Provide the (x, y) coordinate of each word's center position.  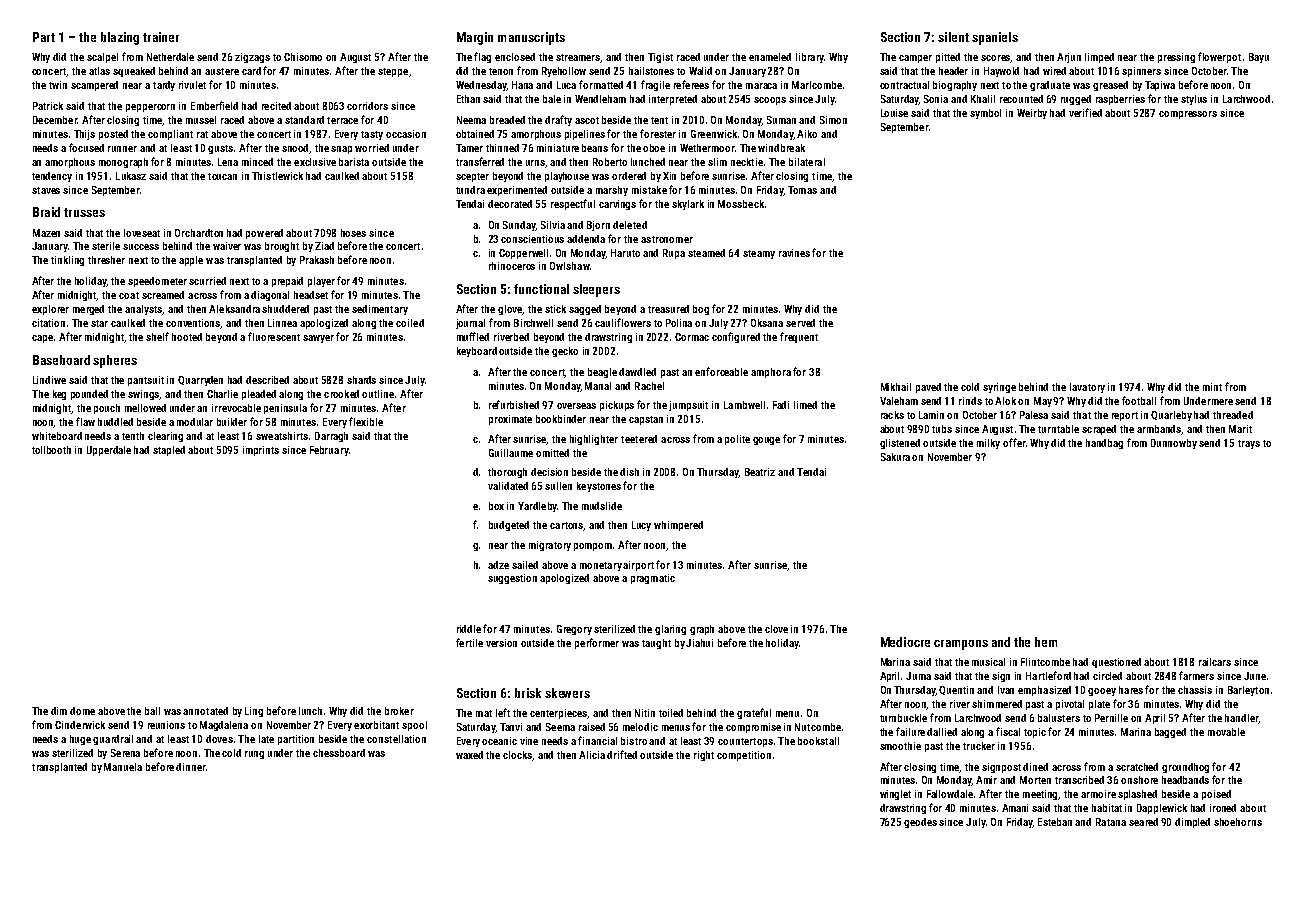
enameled (770, 57)
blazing (120, 38)
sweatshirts (282, 436)
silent (953, 37)
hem (1046, 642)
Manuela (123, 767)
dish (629, 472)
